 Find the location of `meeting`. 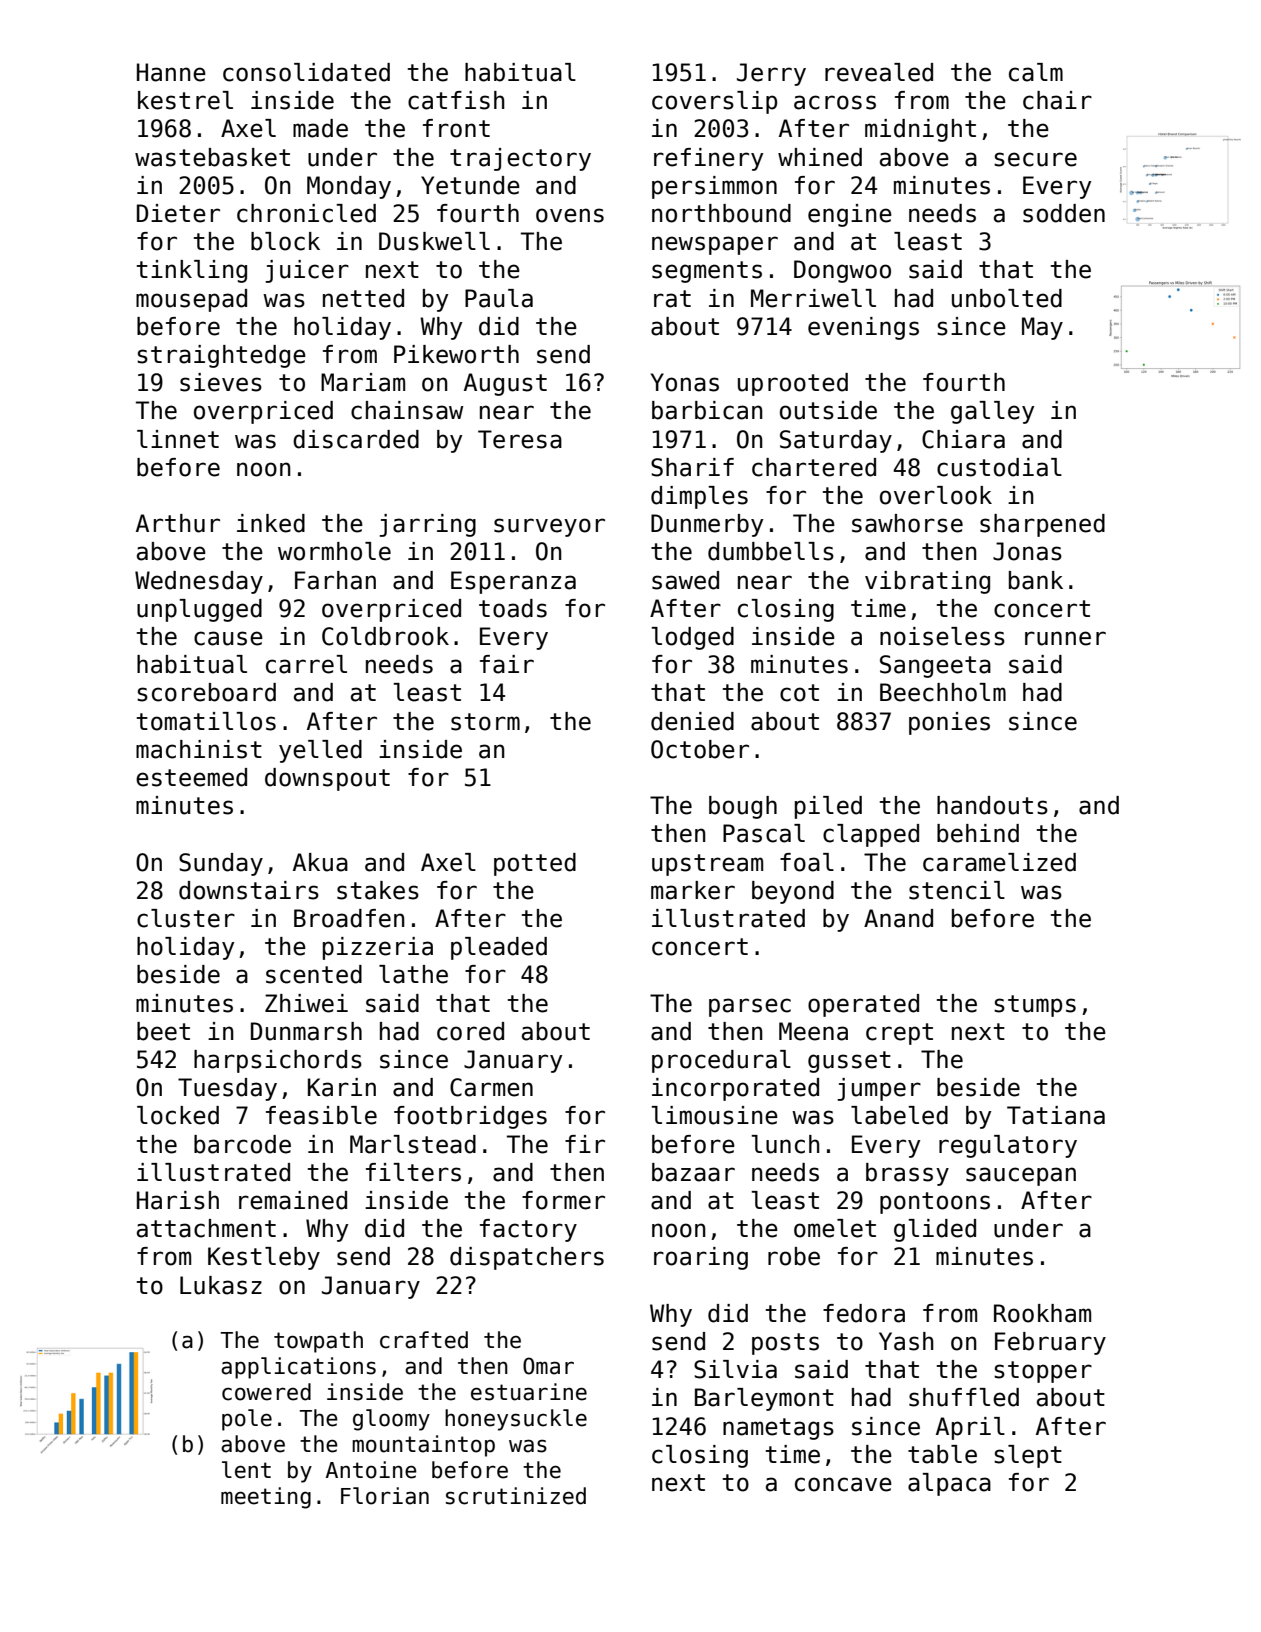

meeting is located at coordinates (266, 1498).
